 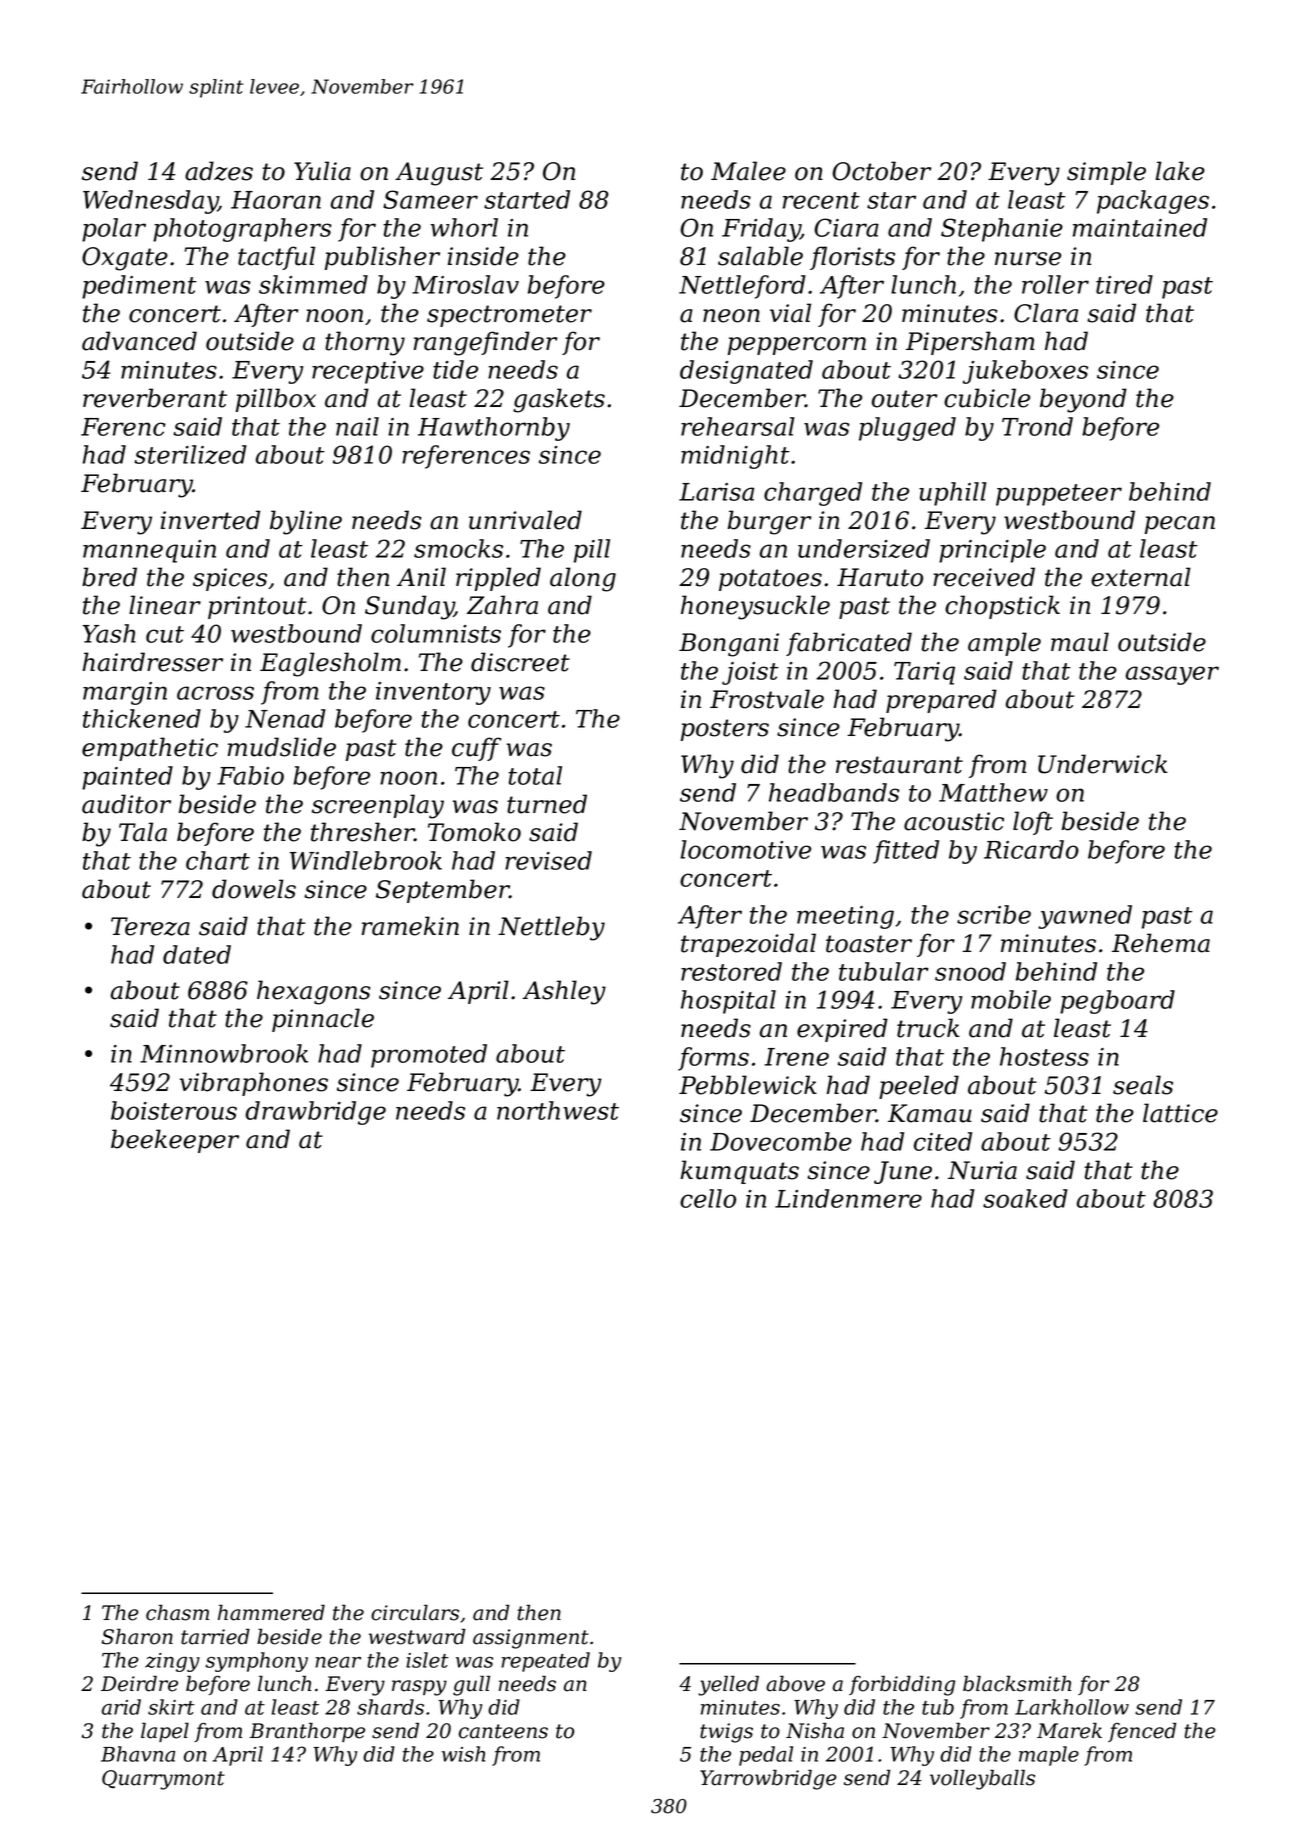 What do you see at coordinates (1085, 917) in the screenshot?
I see `yawned` at bounding box center [1085, 917].
